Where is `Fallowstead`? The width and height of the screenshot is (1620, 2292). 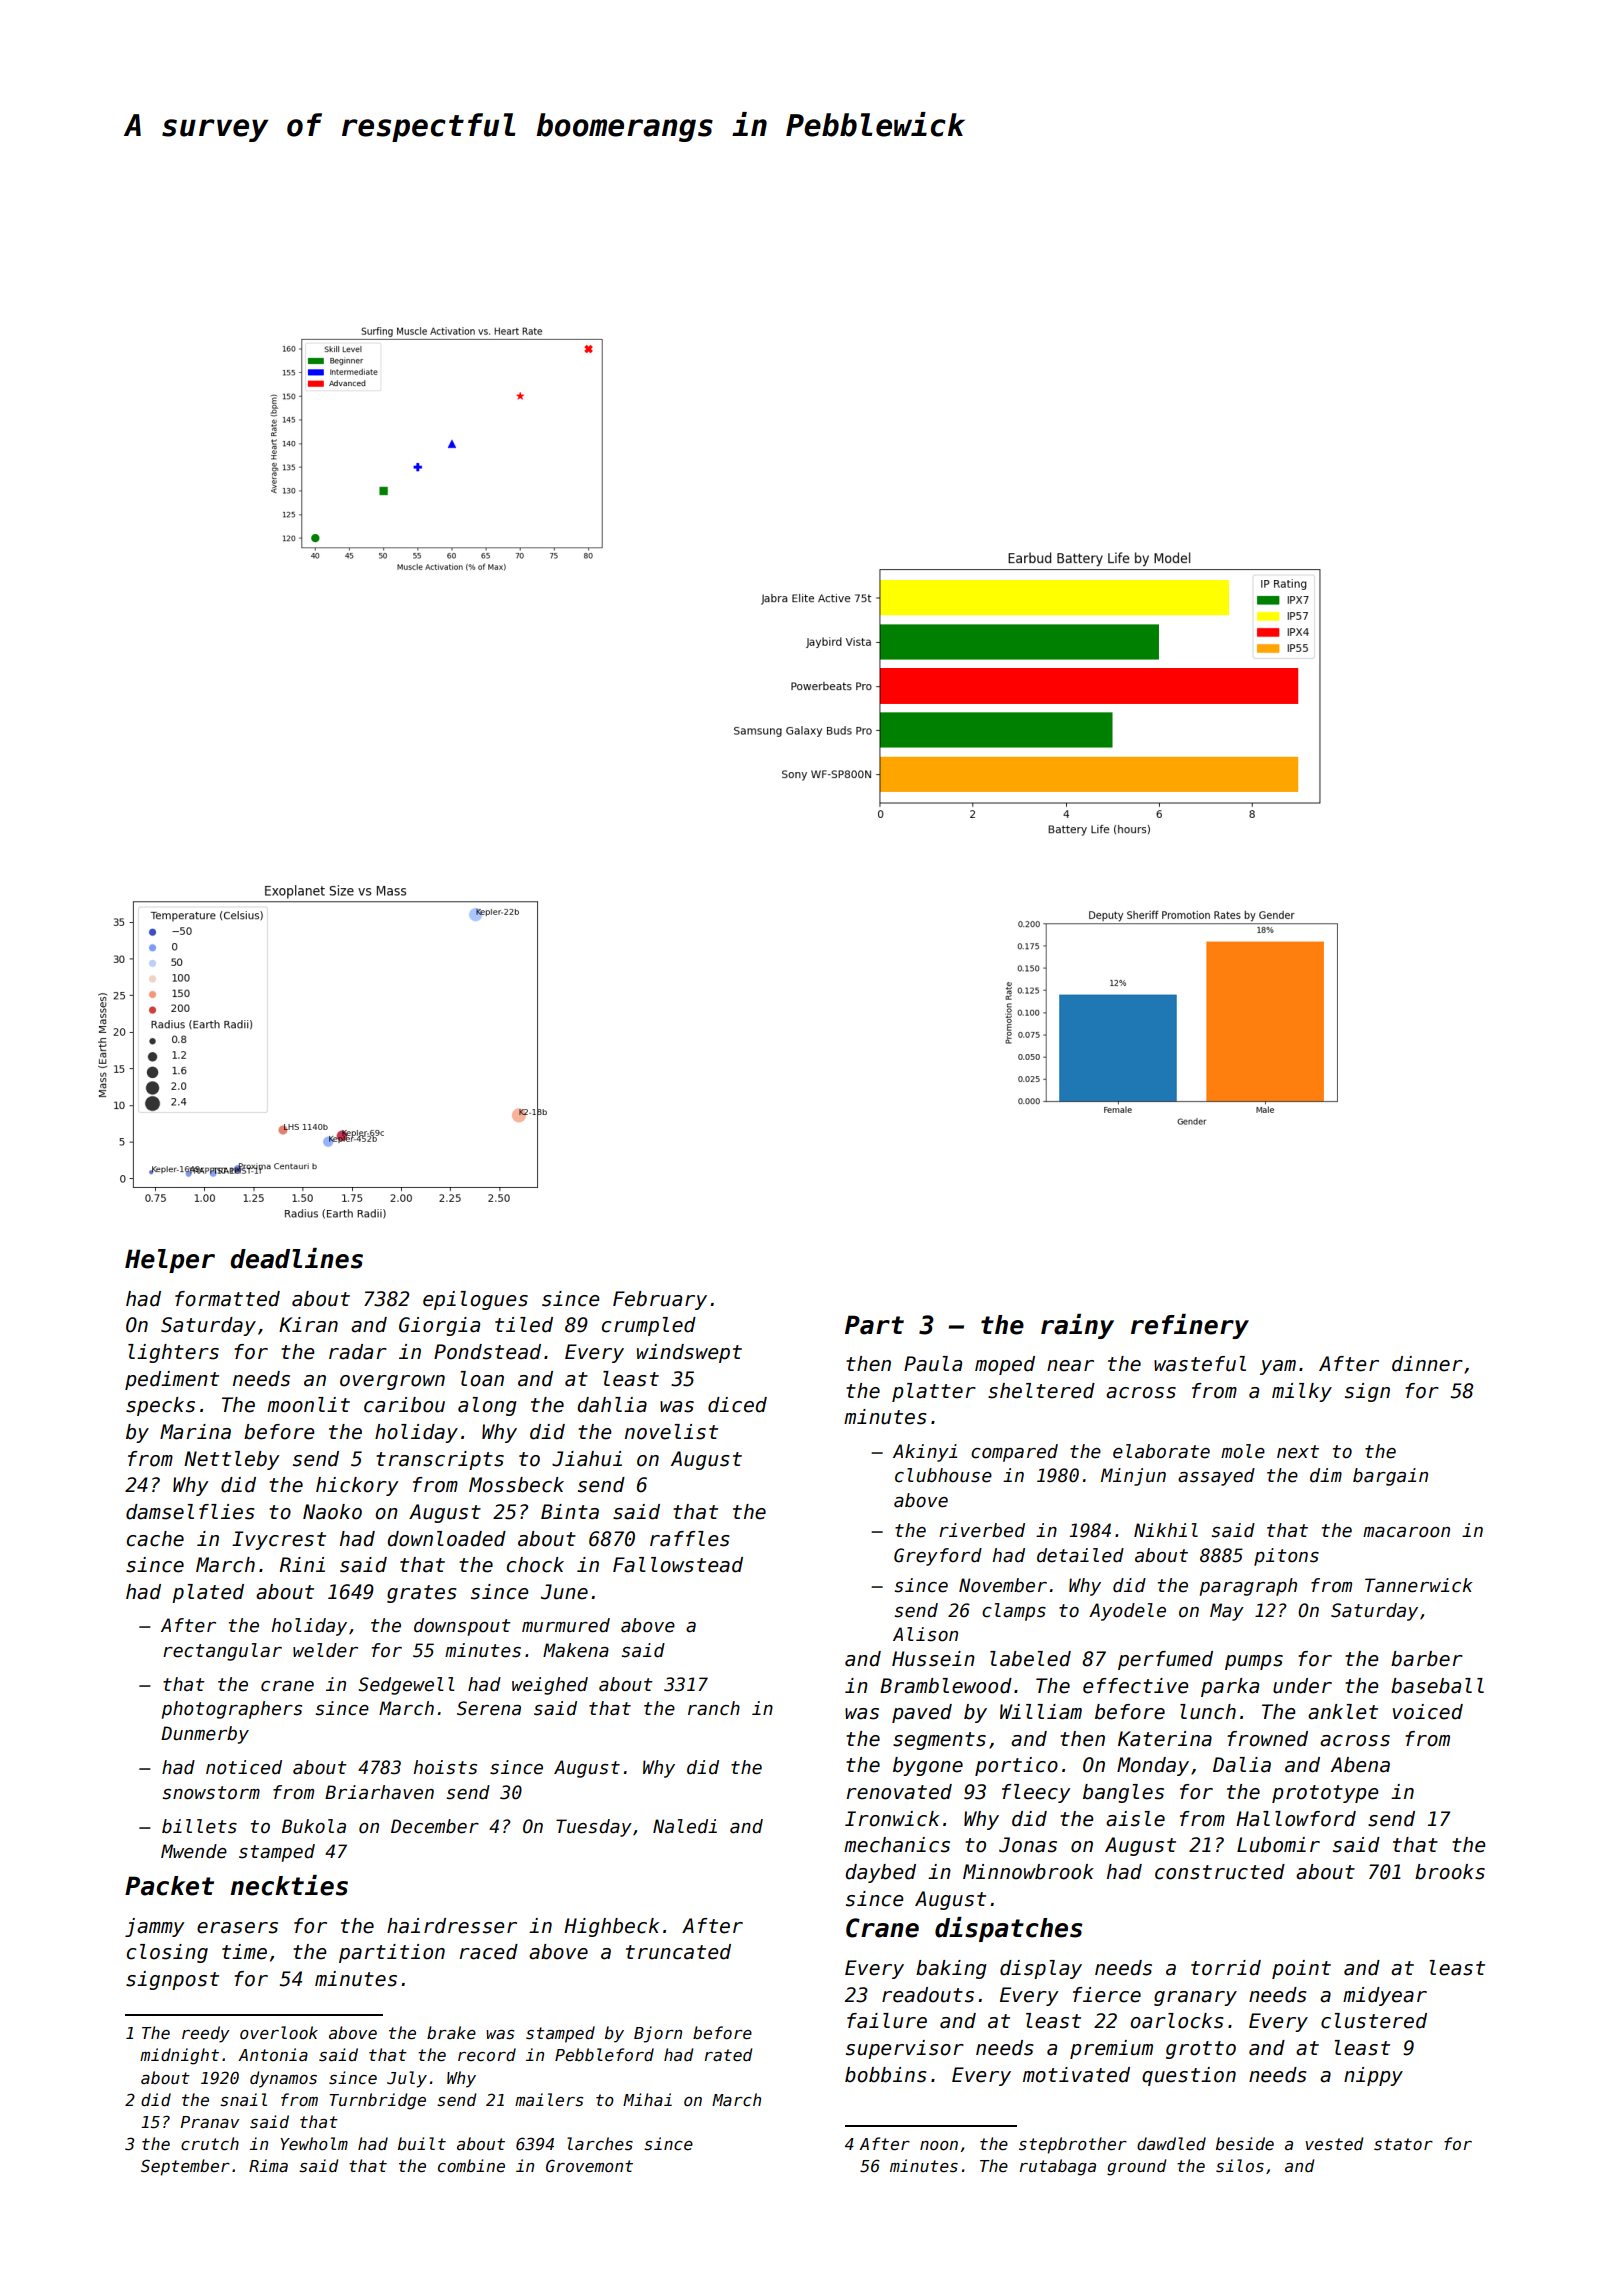 Fallowstead is located at coordinates (678, 1565).
